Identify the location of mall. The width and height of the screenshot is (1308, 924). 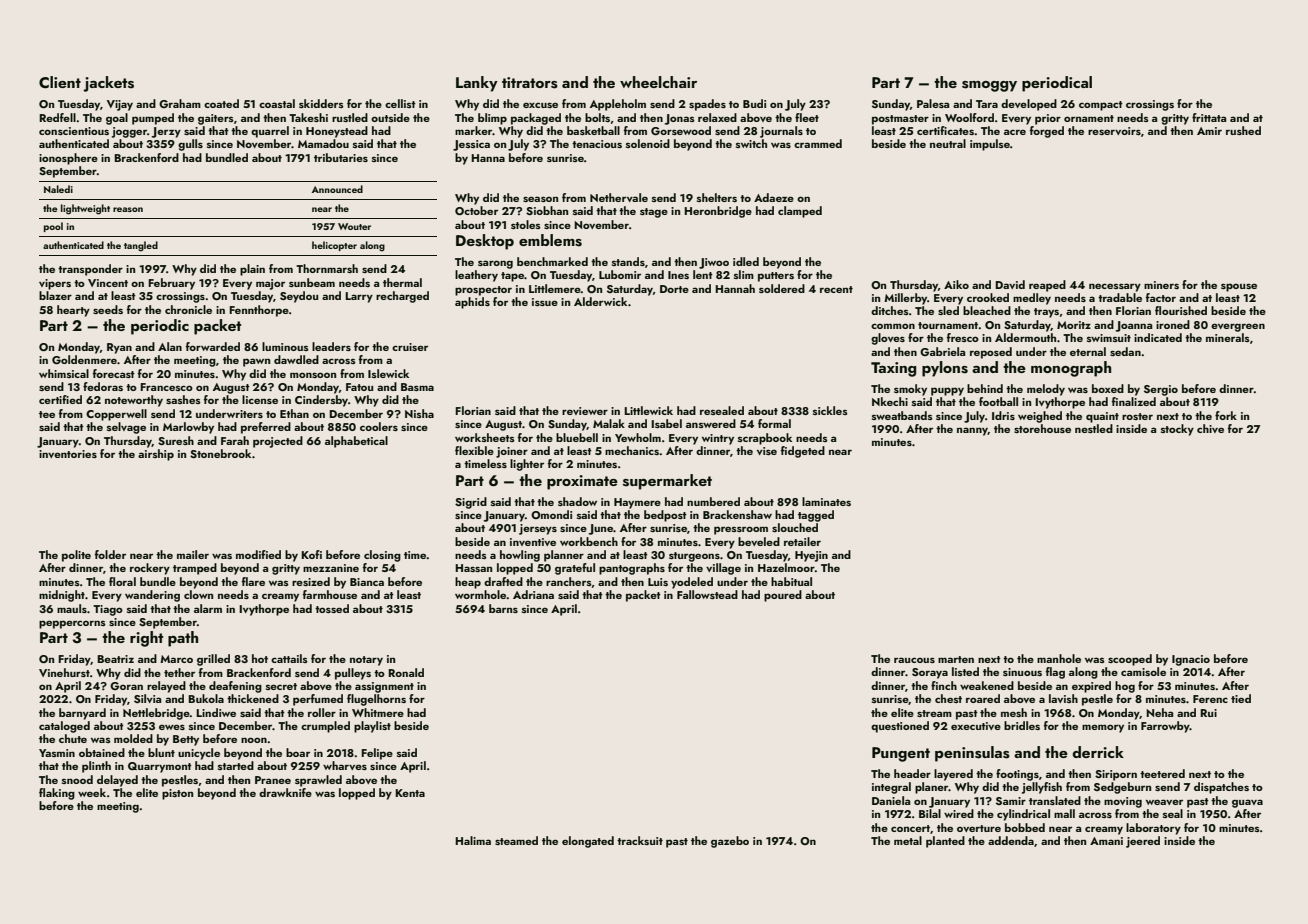
(1064, 813).
